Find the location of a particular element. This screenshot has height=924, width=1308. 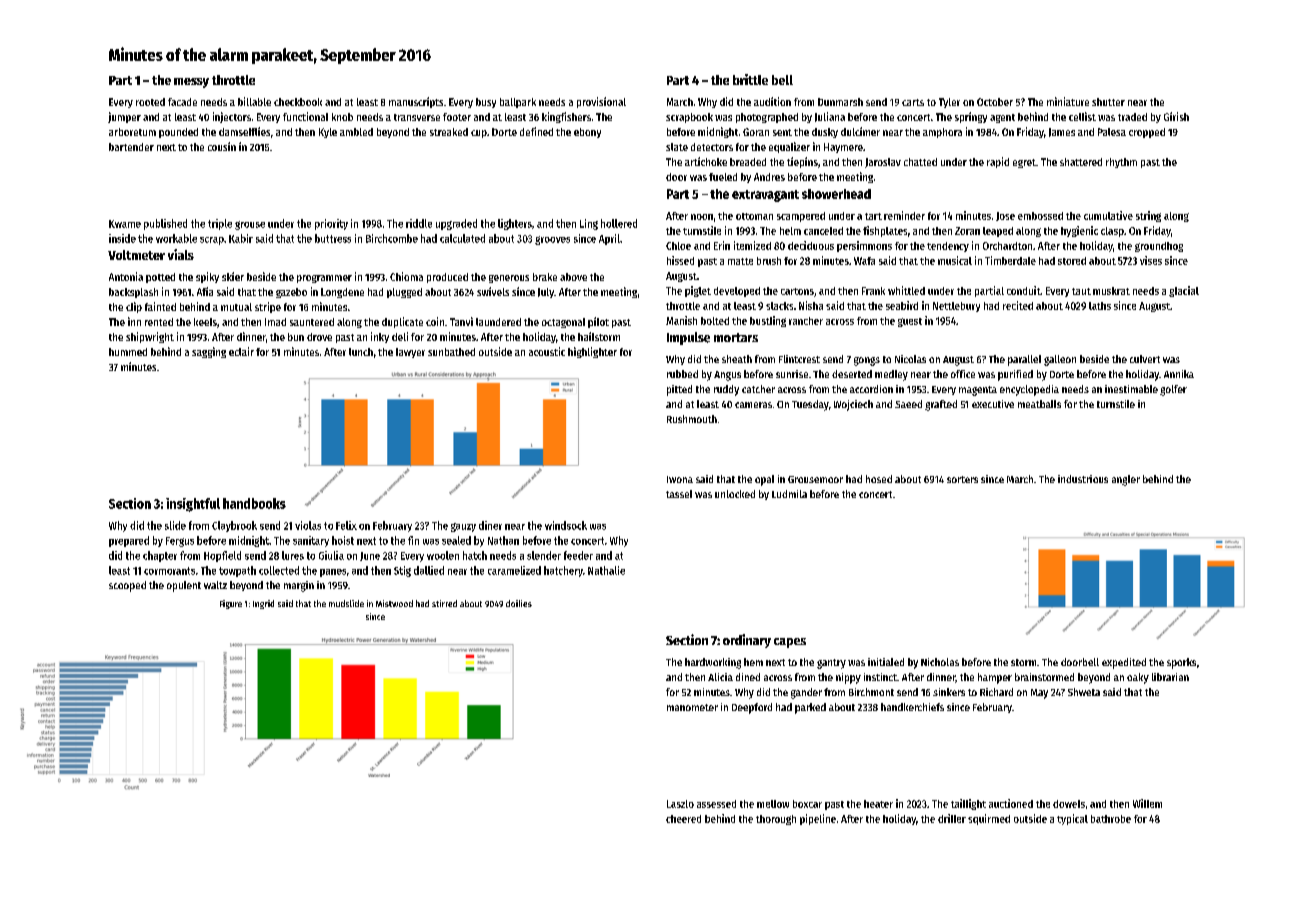

angler is located at coordinates (1126, 480).
